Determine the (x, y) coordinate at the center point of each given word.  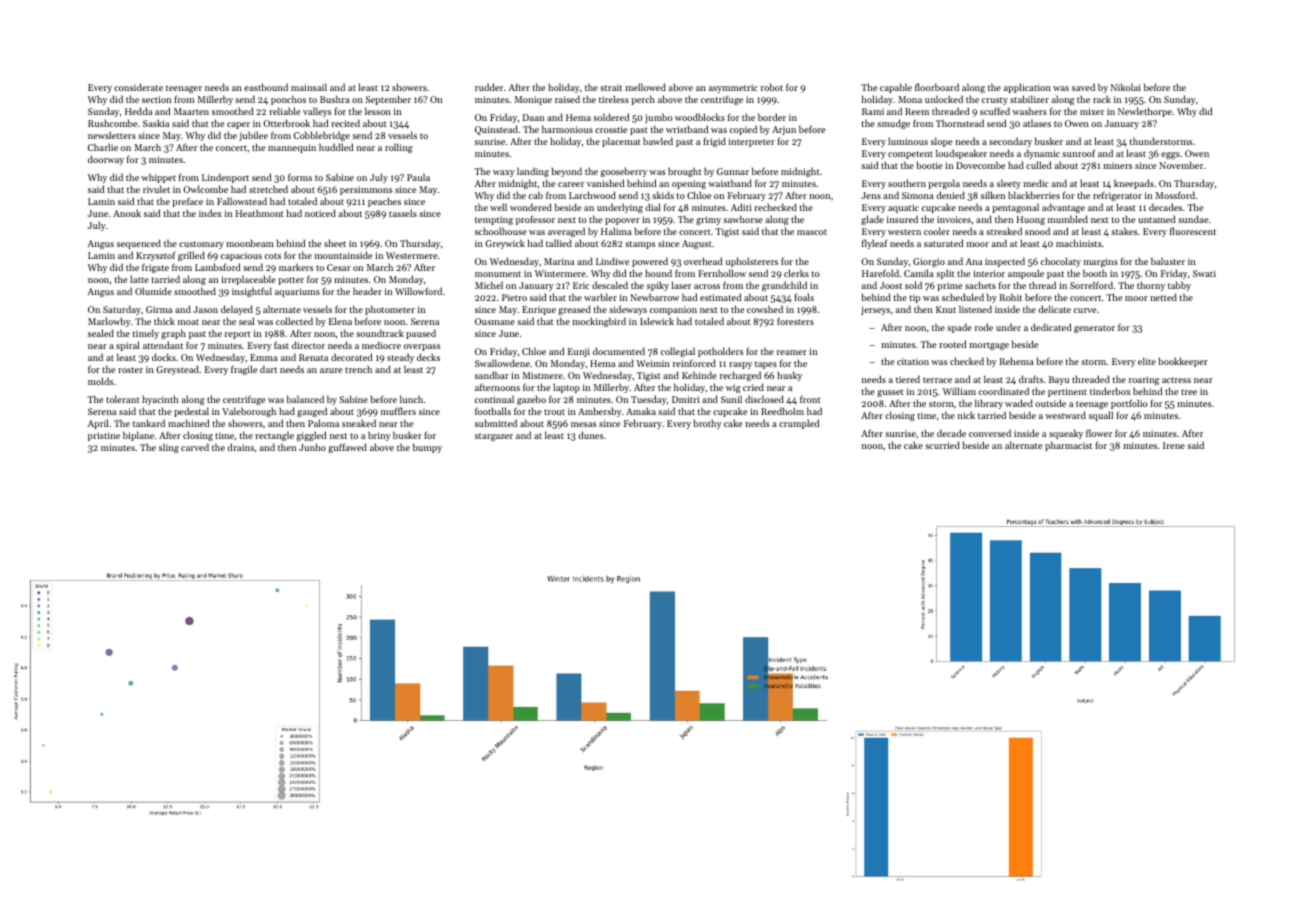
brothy (708, 424)
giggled (311, 436)
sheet (335, 243)
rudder (489, 87)
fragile (244, 370)
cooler (937, 231)
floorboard (937, 87)
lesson (378, 111)
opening (689, 184)
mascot (812, 232)
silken (993, 195)
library (989, 404)
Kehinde (699, 375)
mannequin (292, 148)
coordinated (1004, 391)
